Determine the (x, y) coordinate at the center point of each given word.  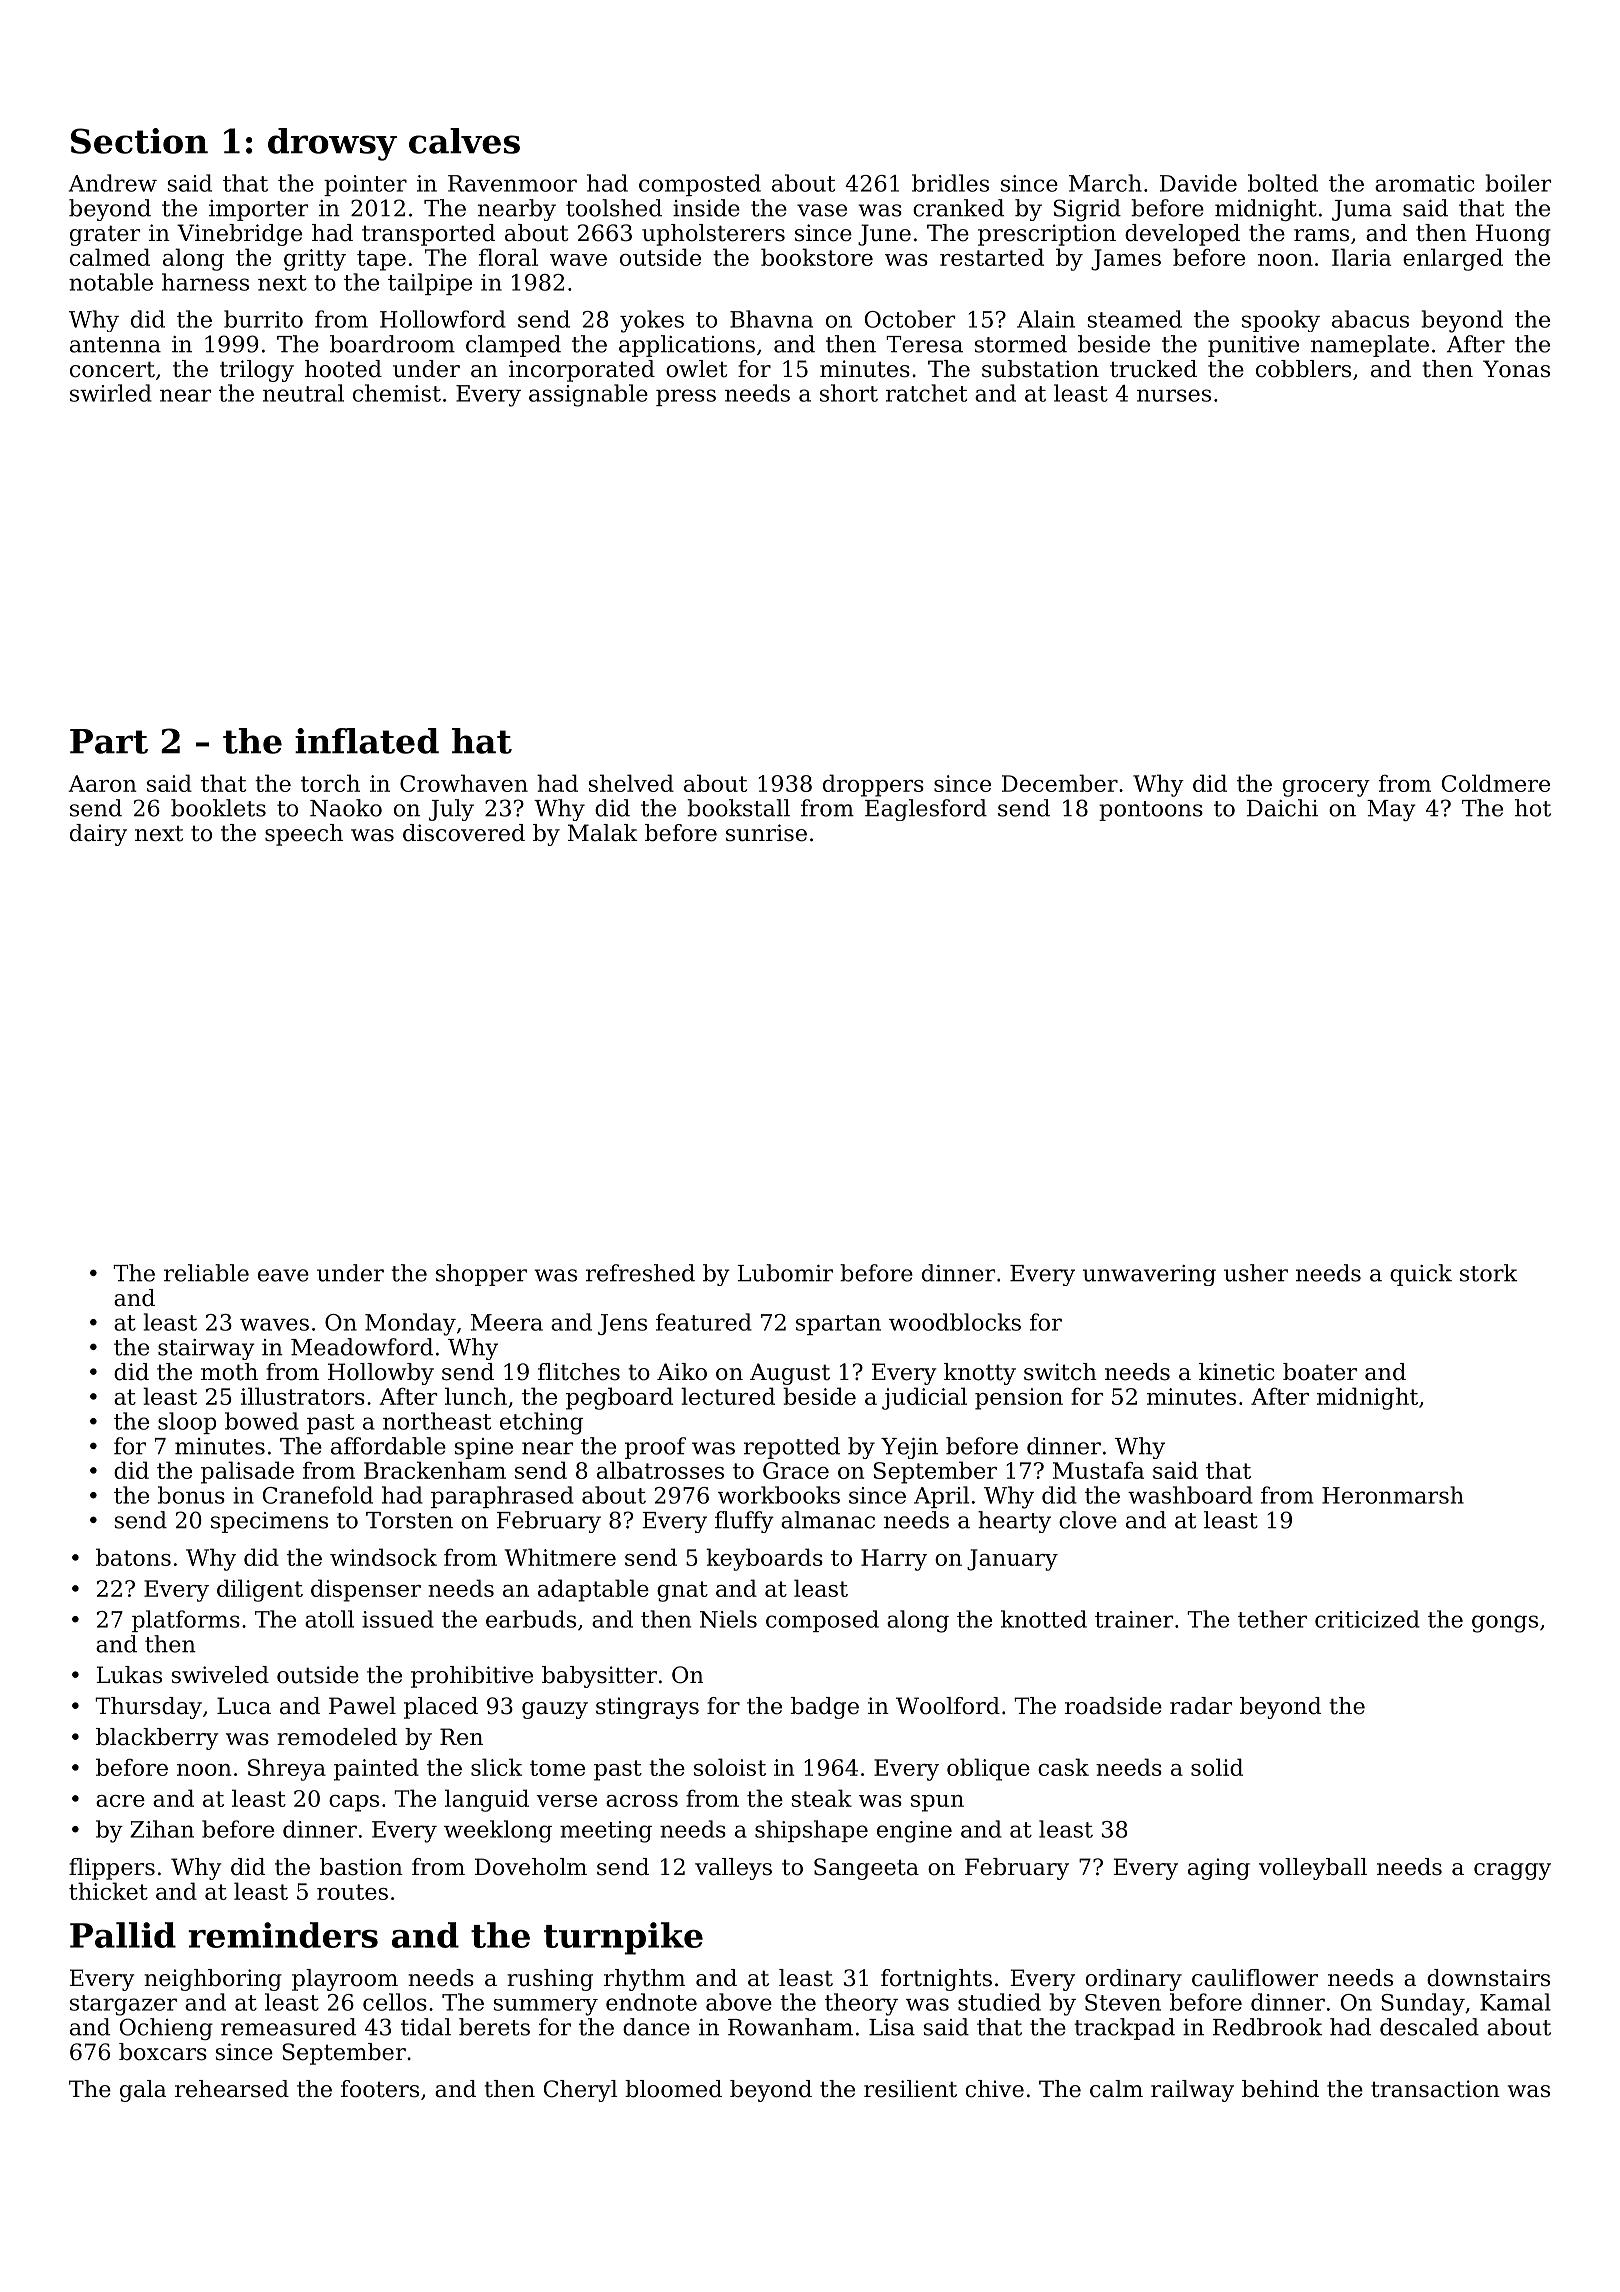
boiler (1518, 183)
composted (700, 185)
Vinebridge (239, 235)
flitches (579, 1372)
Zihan (162, 1829)
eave (283, 1275)
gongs (1505, 1624)
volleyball (1313, 1869)
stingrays (647, 1708)
